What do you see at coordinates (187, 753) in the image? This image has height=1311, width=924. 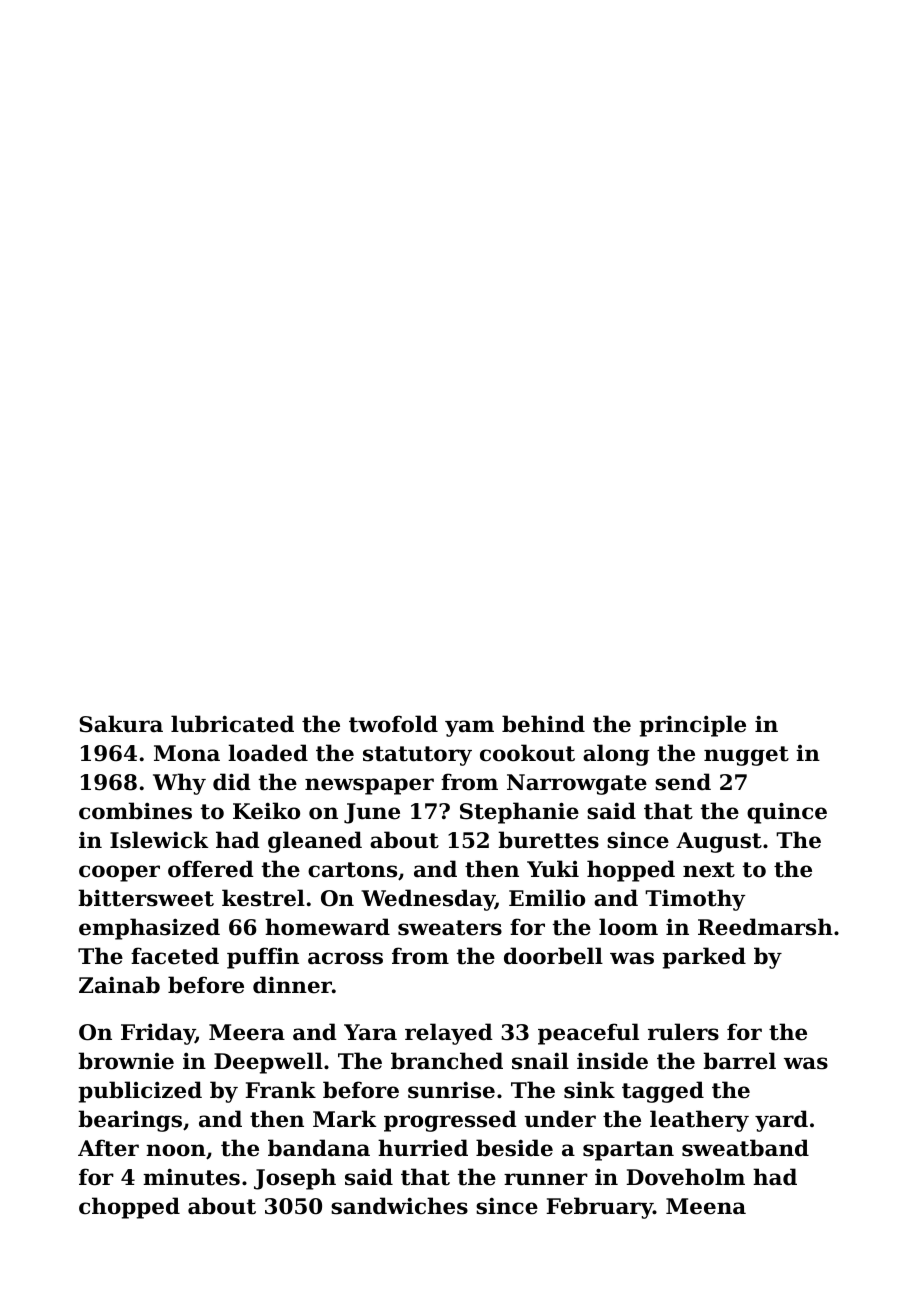 I see `Mona` at bounding box center [187, 753].
